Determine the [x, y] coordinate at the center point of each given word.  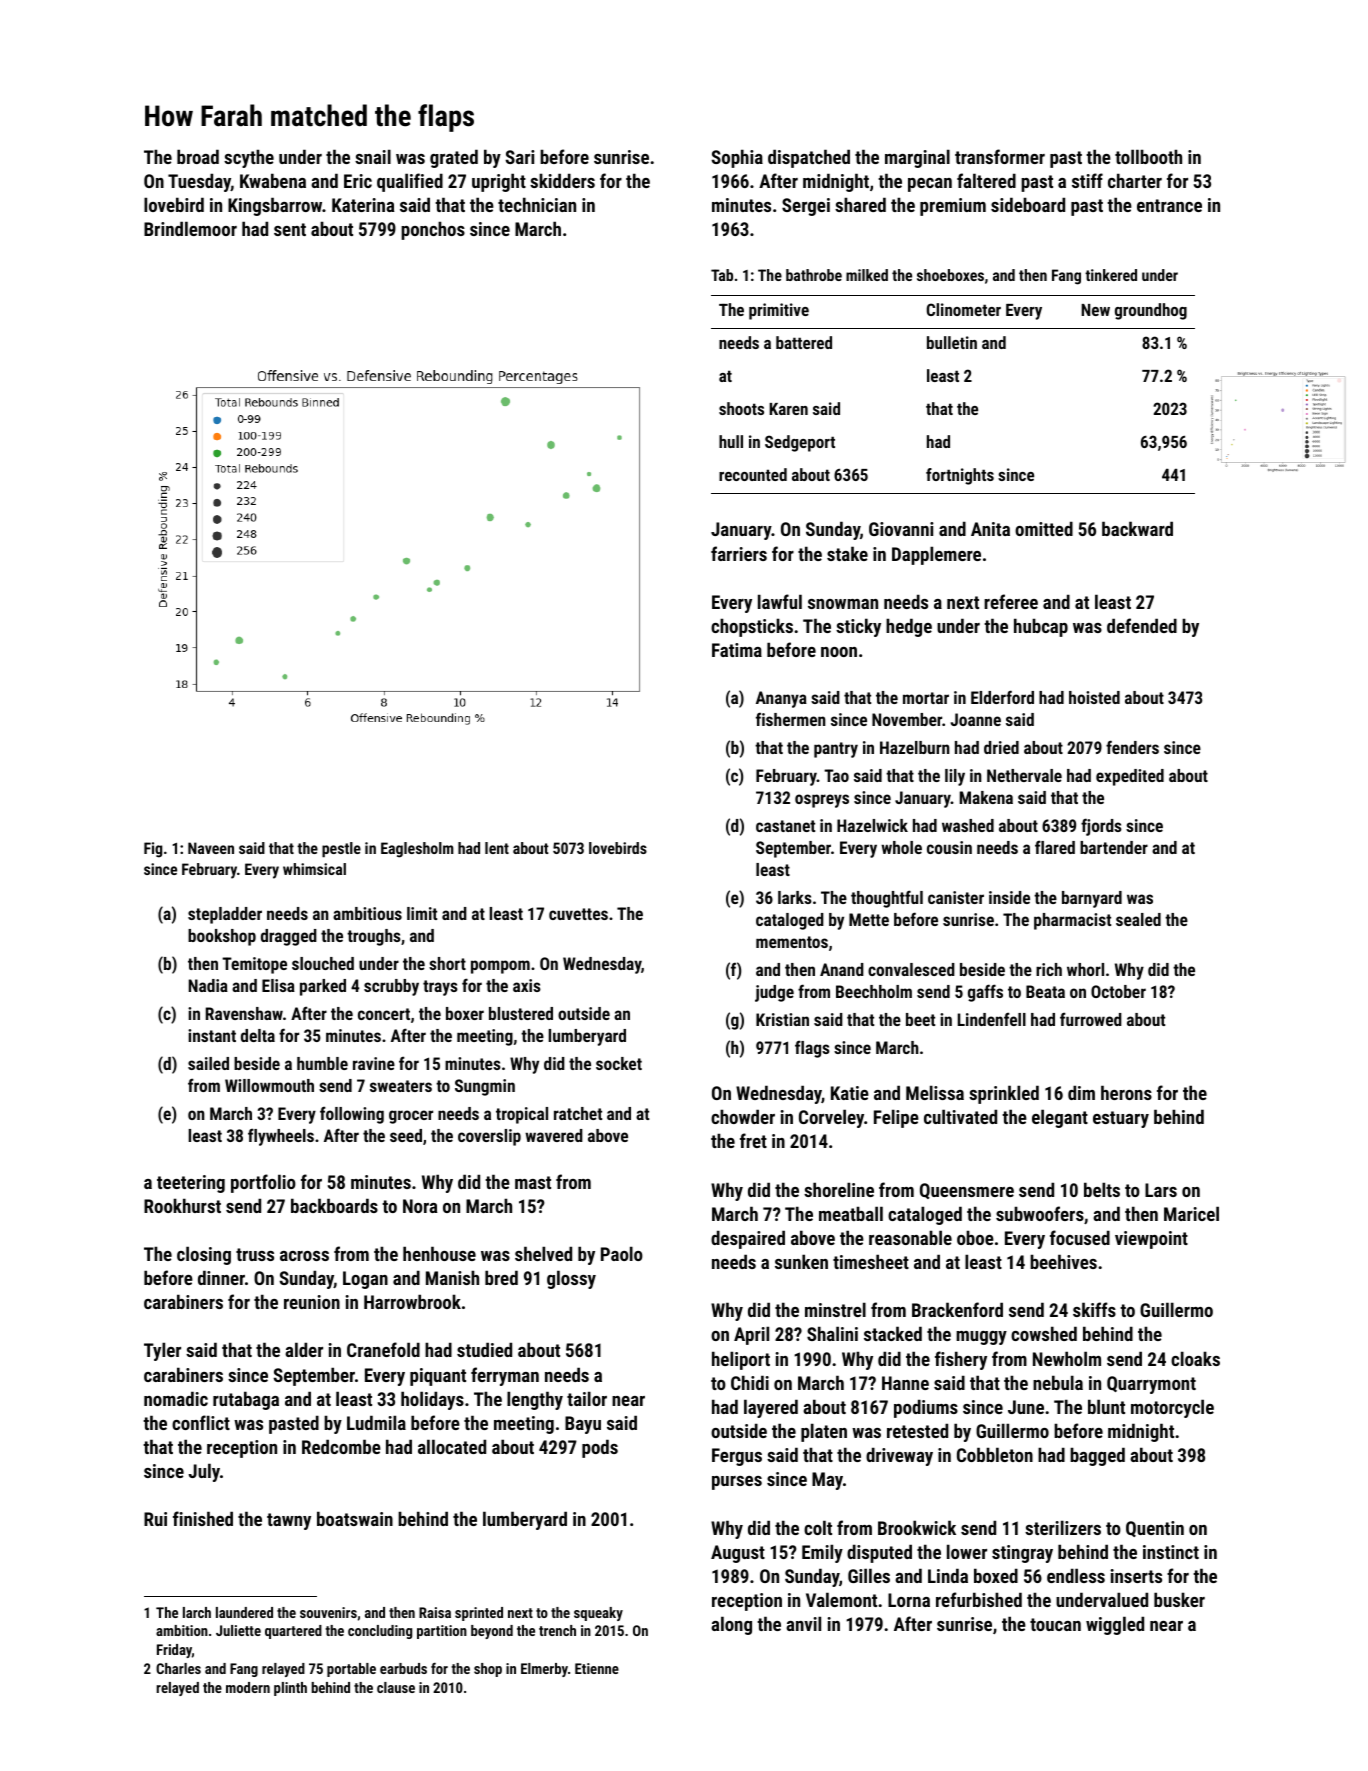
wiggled [1115, 1625]
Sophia [737, 158]
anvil [803, 1623]
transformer [1000, 156]
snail [373, 156]
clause [396, 1687]
